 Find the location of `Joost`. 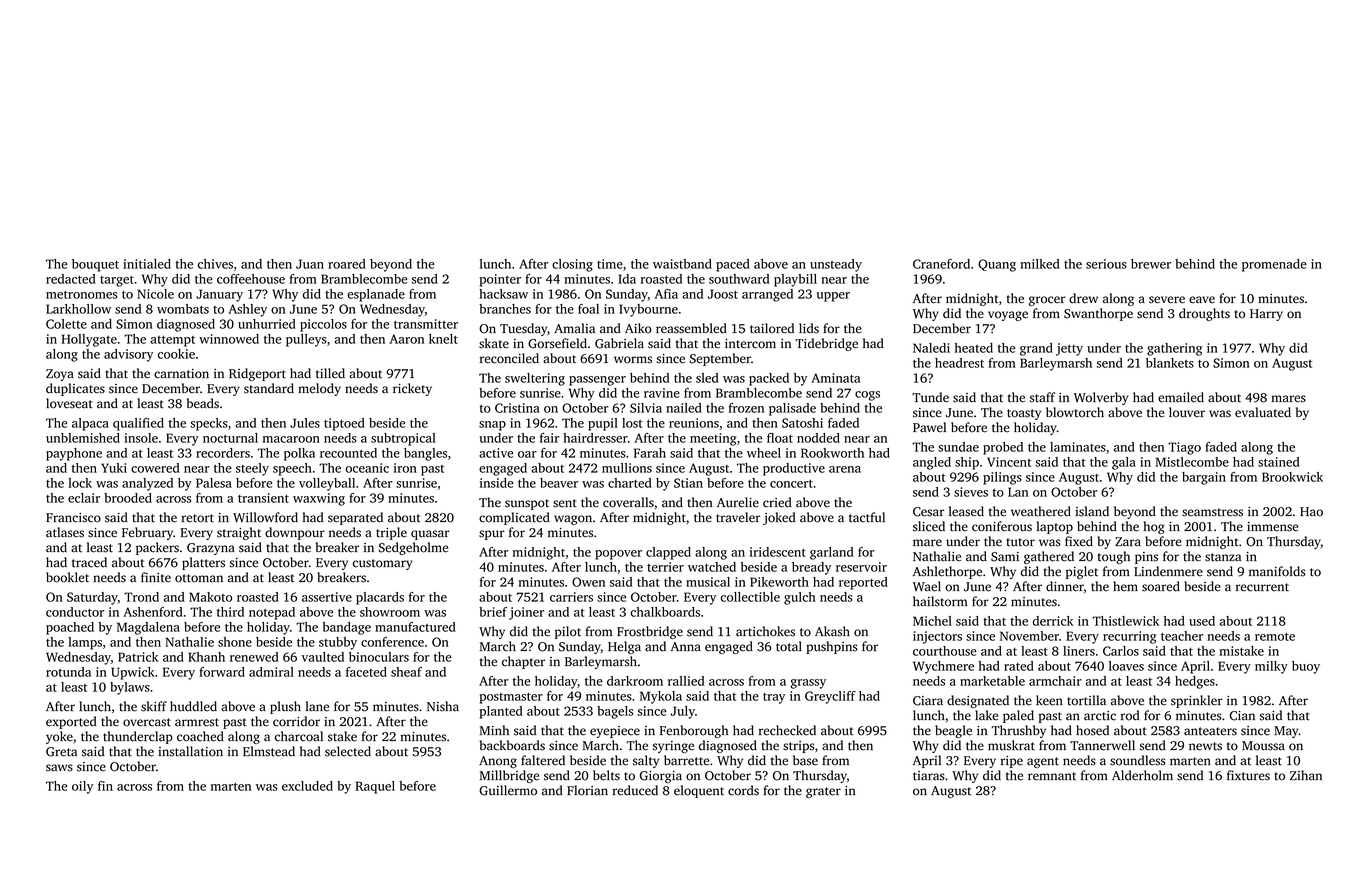

Joost is located at coordinates (723, 294).
